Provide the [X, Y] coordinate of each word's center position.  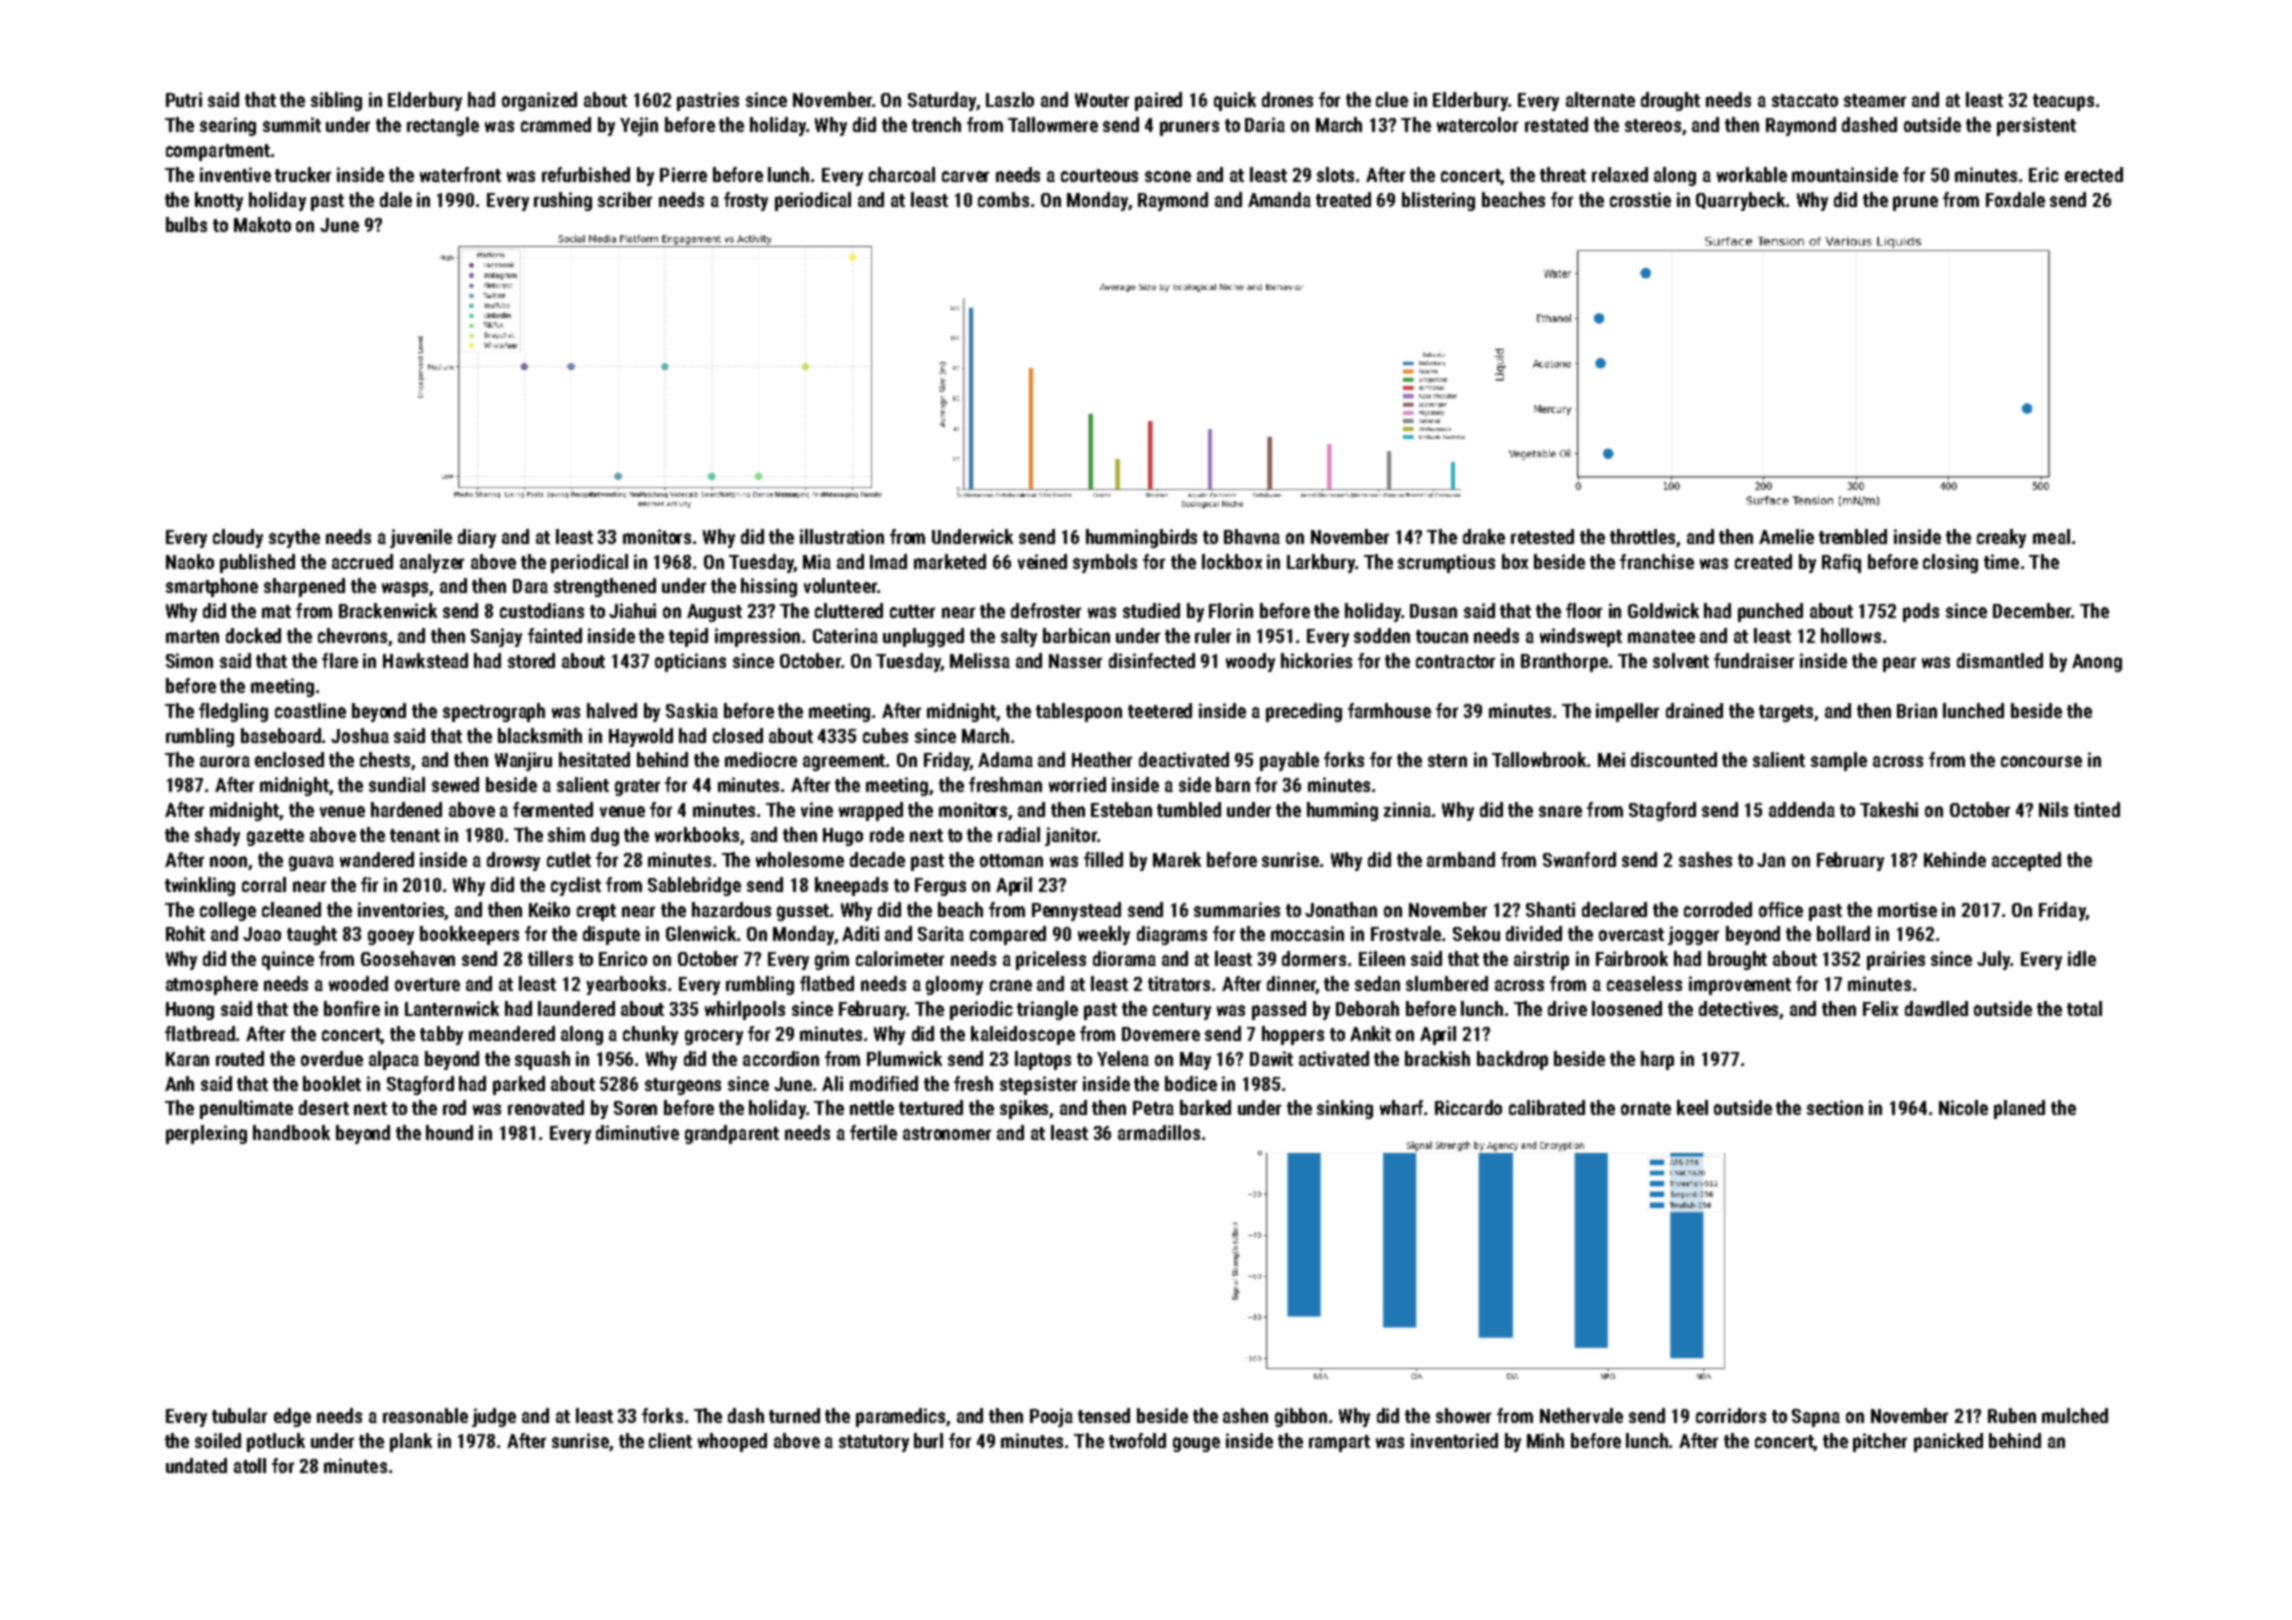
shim [566, 834]
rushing [563, 201]
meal [2051, 536]
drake [1484, 536]
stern [1447, 760]
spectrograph [494, 712]
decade [877, 859]
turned [794, 1415]
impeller [1627, 712]
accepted [2026, 861]
